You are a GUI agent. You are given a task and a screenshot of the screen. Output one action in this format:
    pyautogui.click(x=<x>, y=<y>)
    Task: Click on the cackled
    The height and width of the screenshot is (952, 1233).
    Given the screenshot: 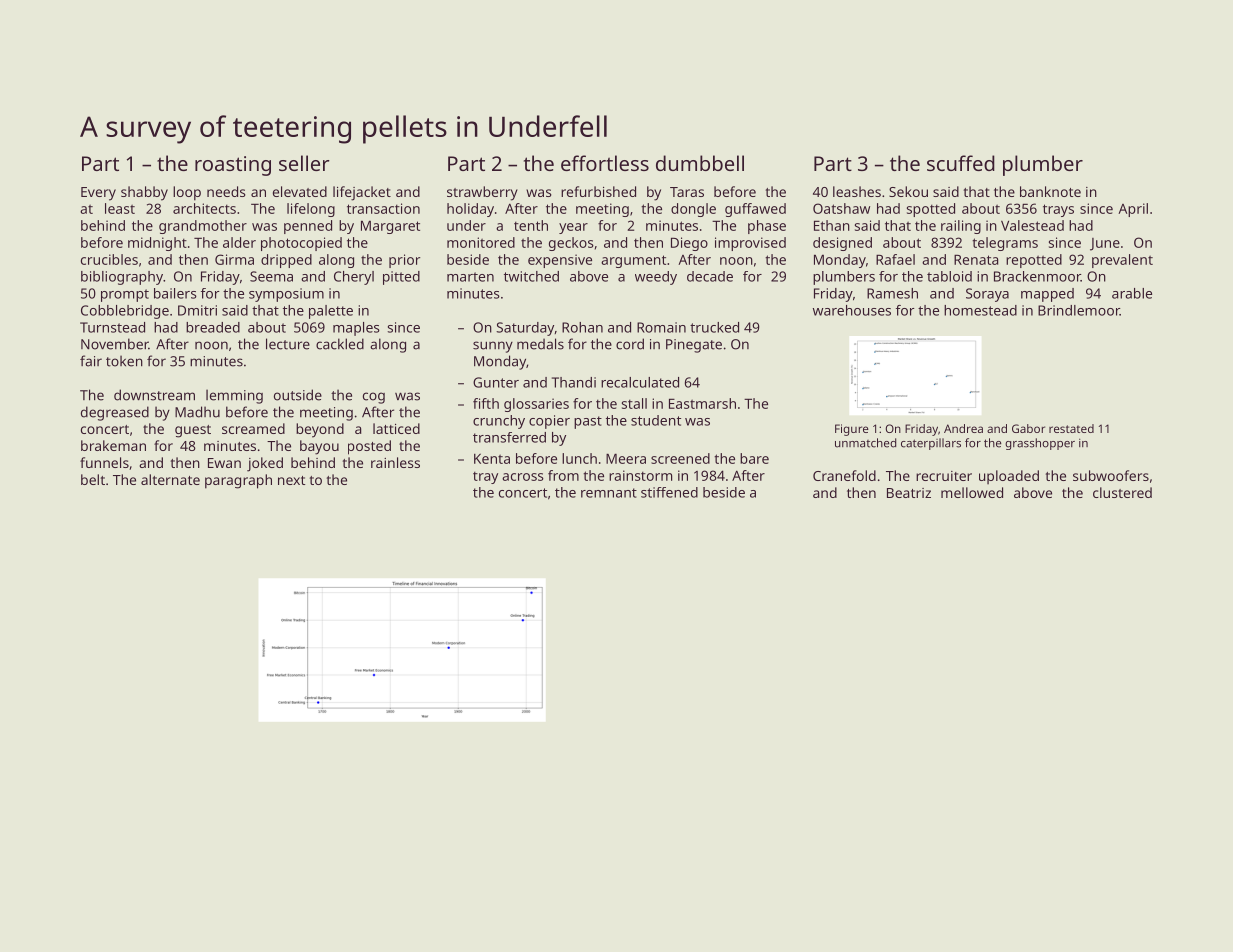 What is the action you would take?
    pyautogui.click(x=340, y=344)
